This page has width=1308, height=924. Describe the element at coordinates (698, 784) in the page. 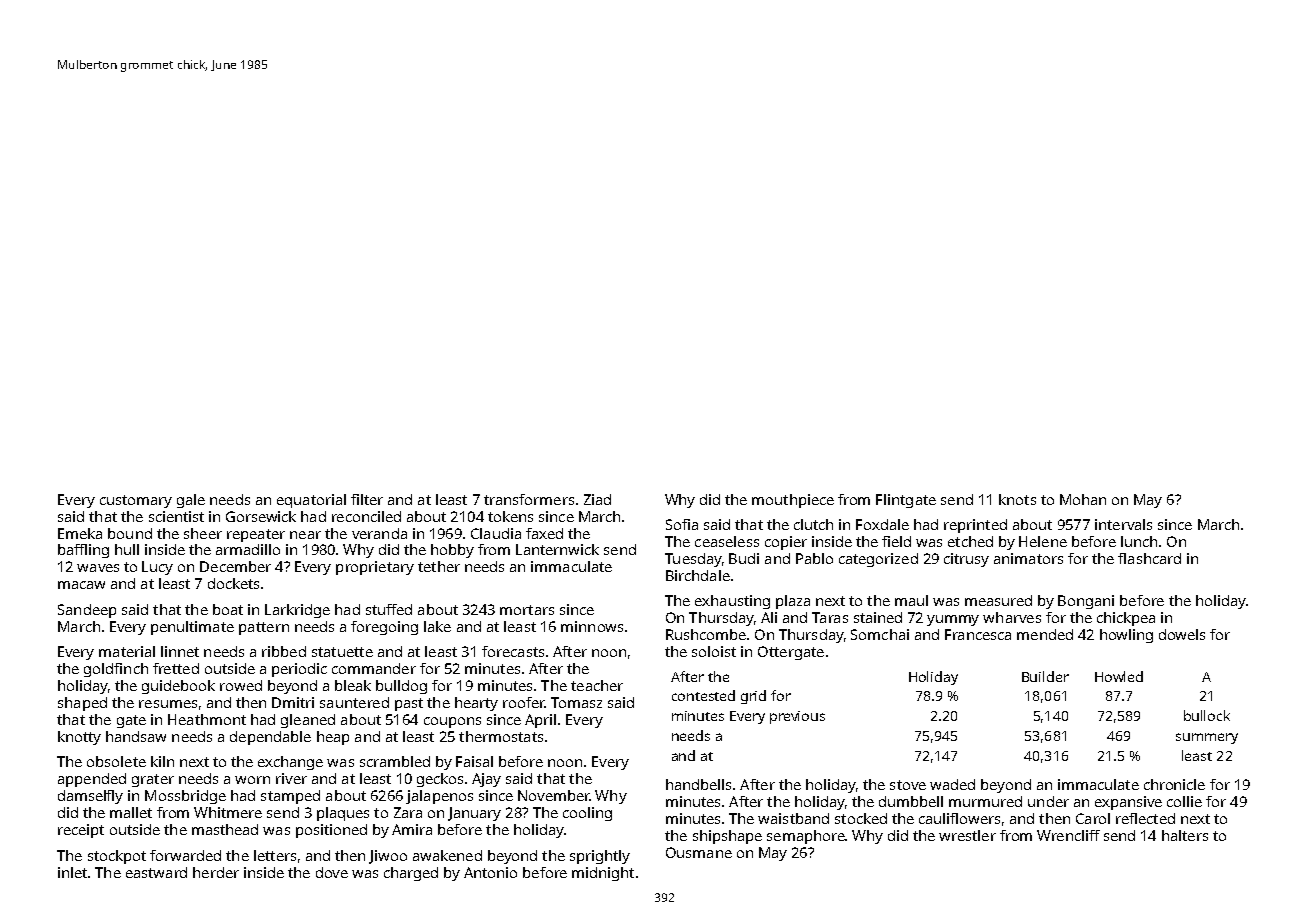

I see `handbells` at that location.
